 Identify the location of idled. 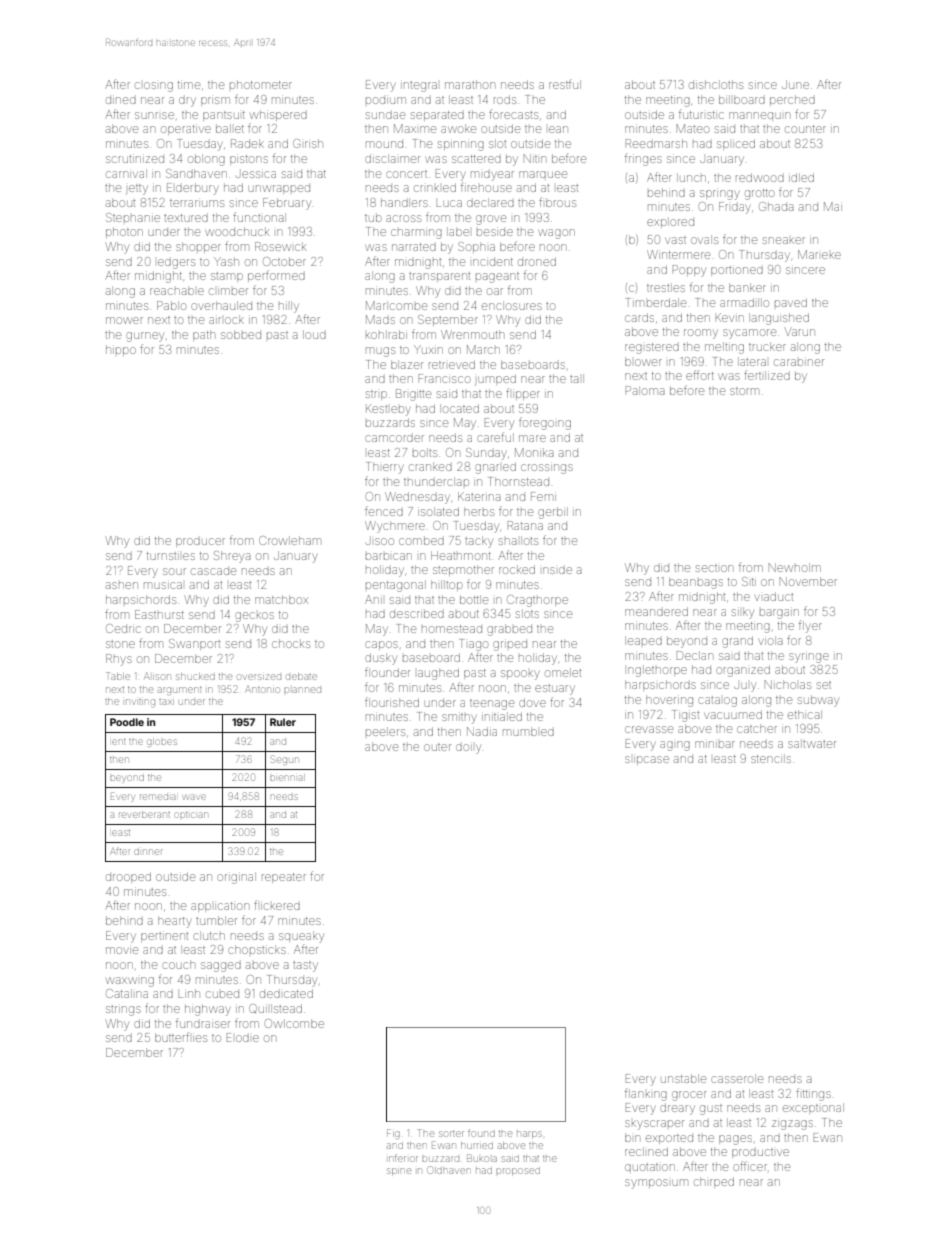
(801, 177).
